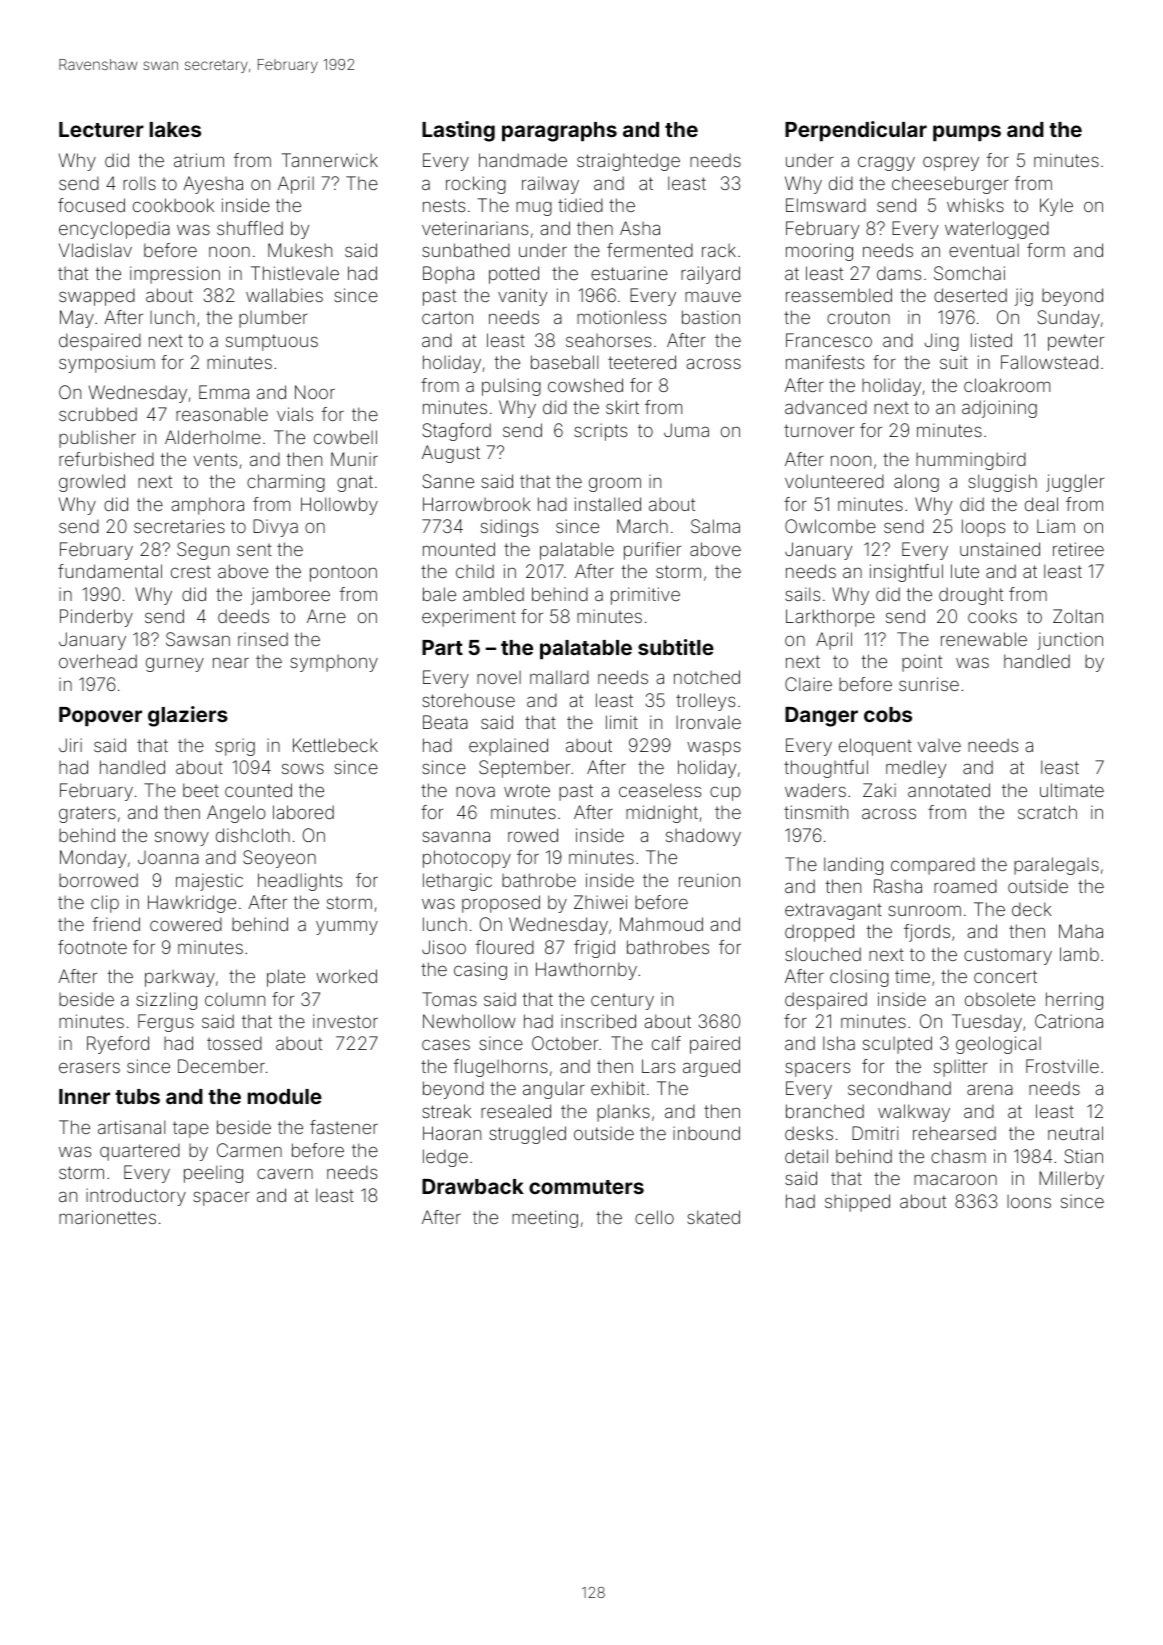 This screenshot has width=1163, height=1645. Describe the element at coordinates (97, 439) in the screenshot. I see `publisher` at that location.
